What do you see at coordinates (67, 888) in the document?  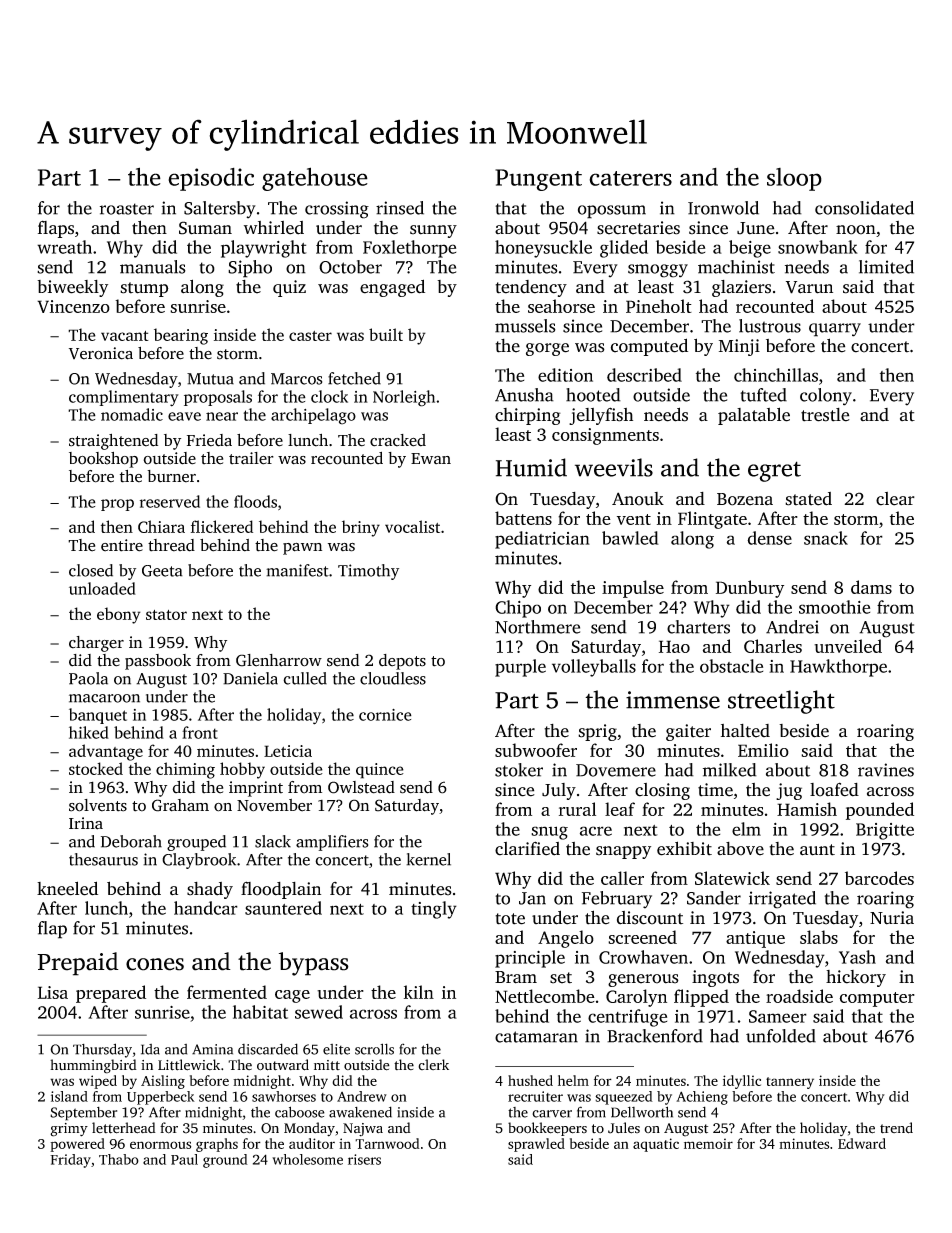 I see `kneeled` at bounding box center [67, 888].
